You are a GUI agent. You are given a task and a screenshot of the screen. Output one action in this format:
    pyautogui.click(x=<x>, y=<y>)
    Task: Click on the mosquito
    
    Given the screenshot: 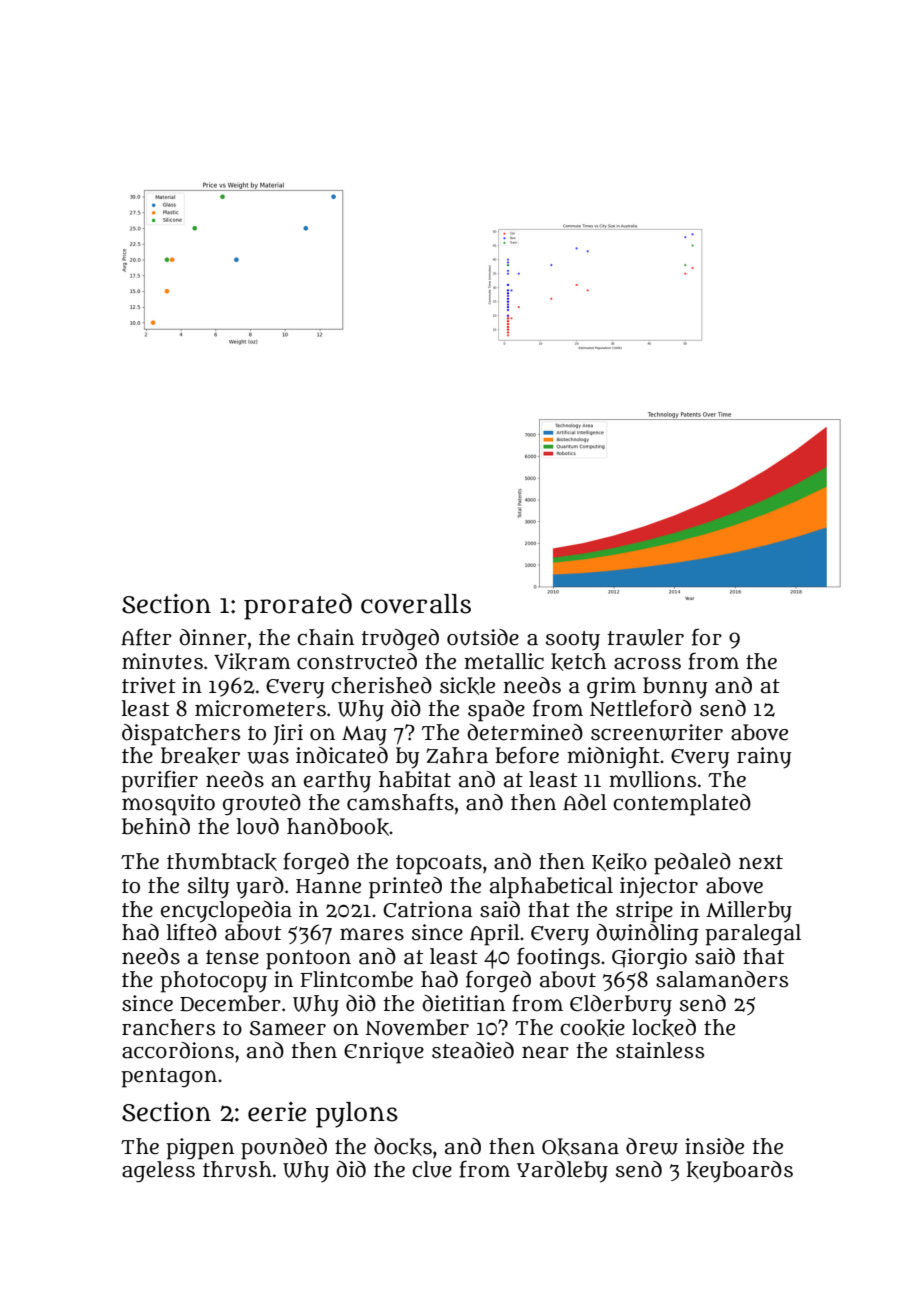 What is the action you would take?
    pyautogui.click(x=168, y=805)
